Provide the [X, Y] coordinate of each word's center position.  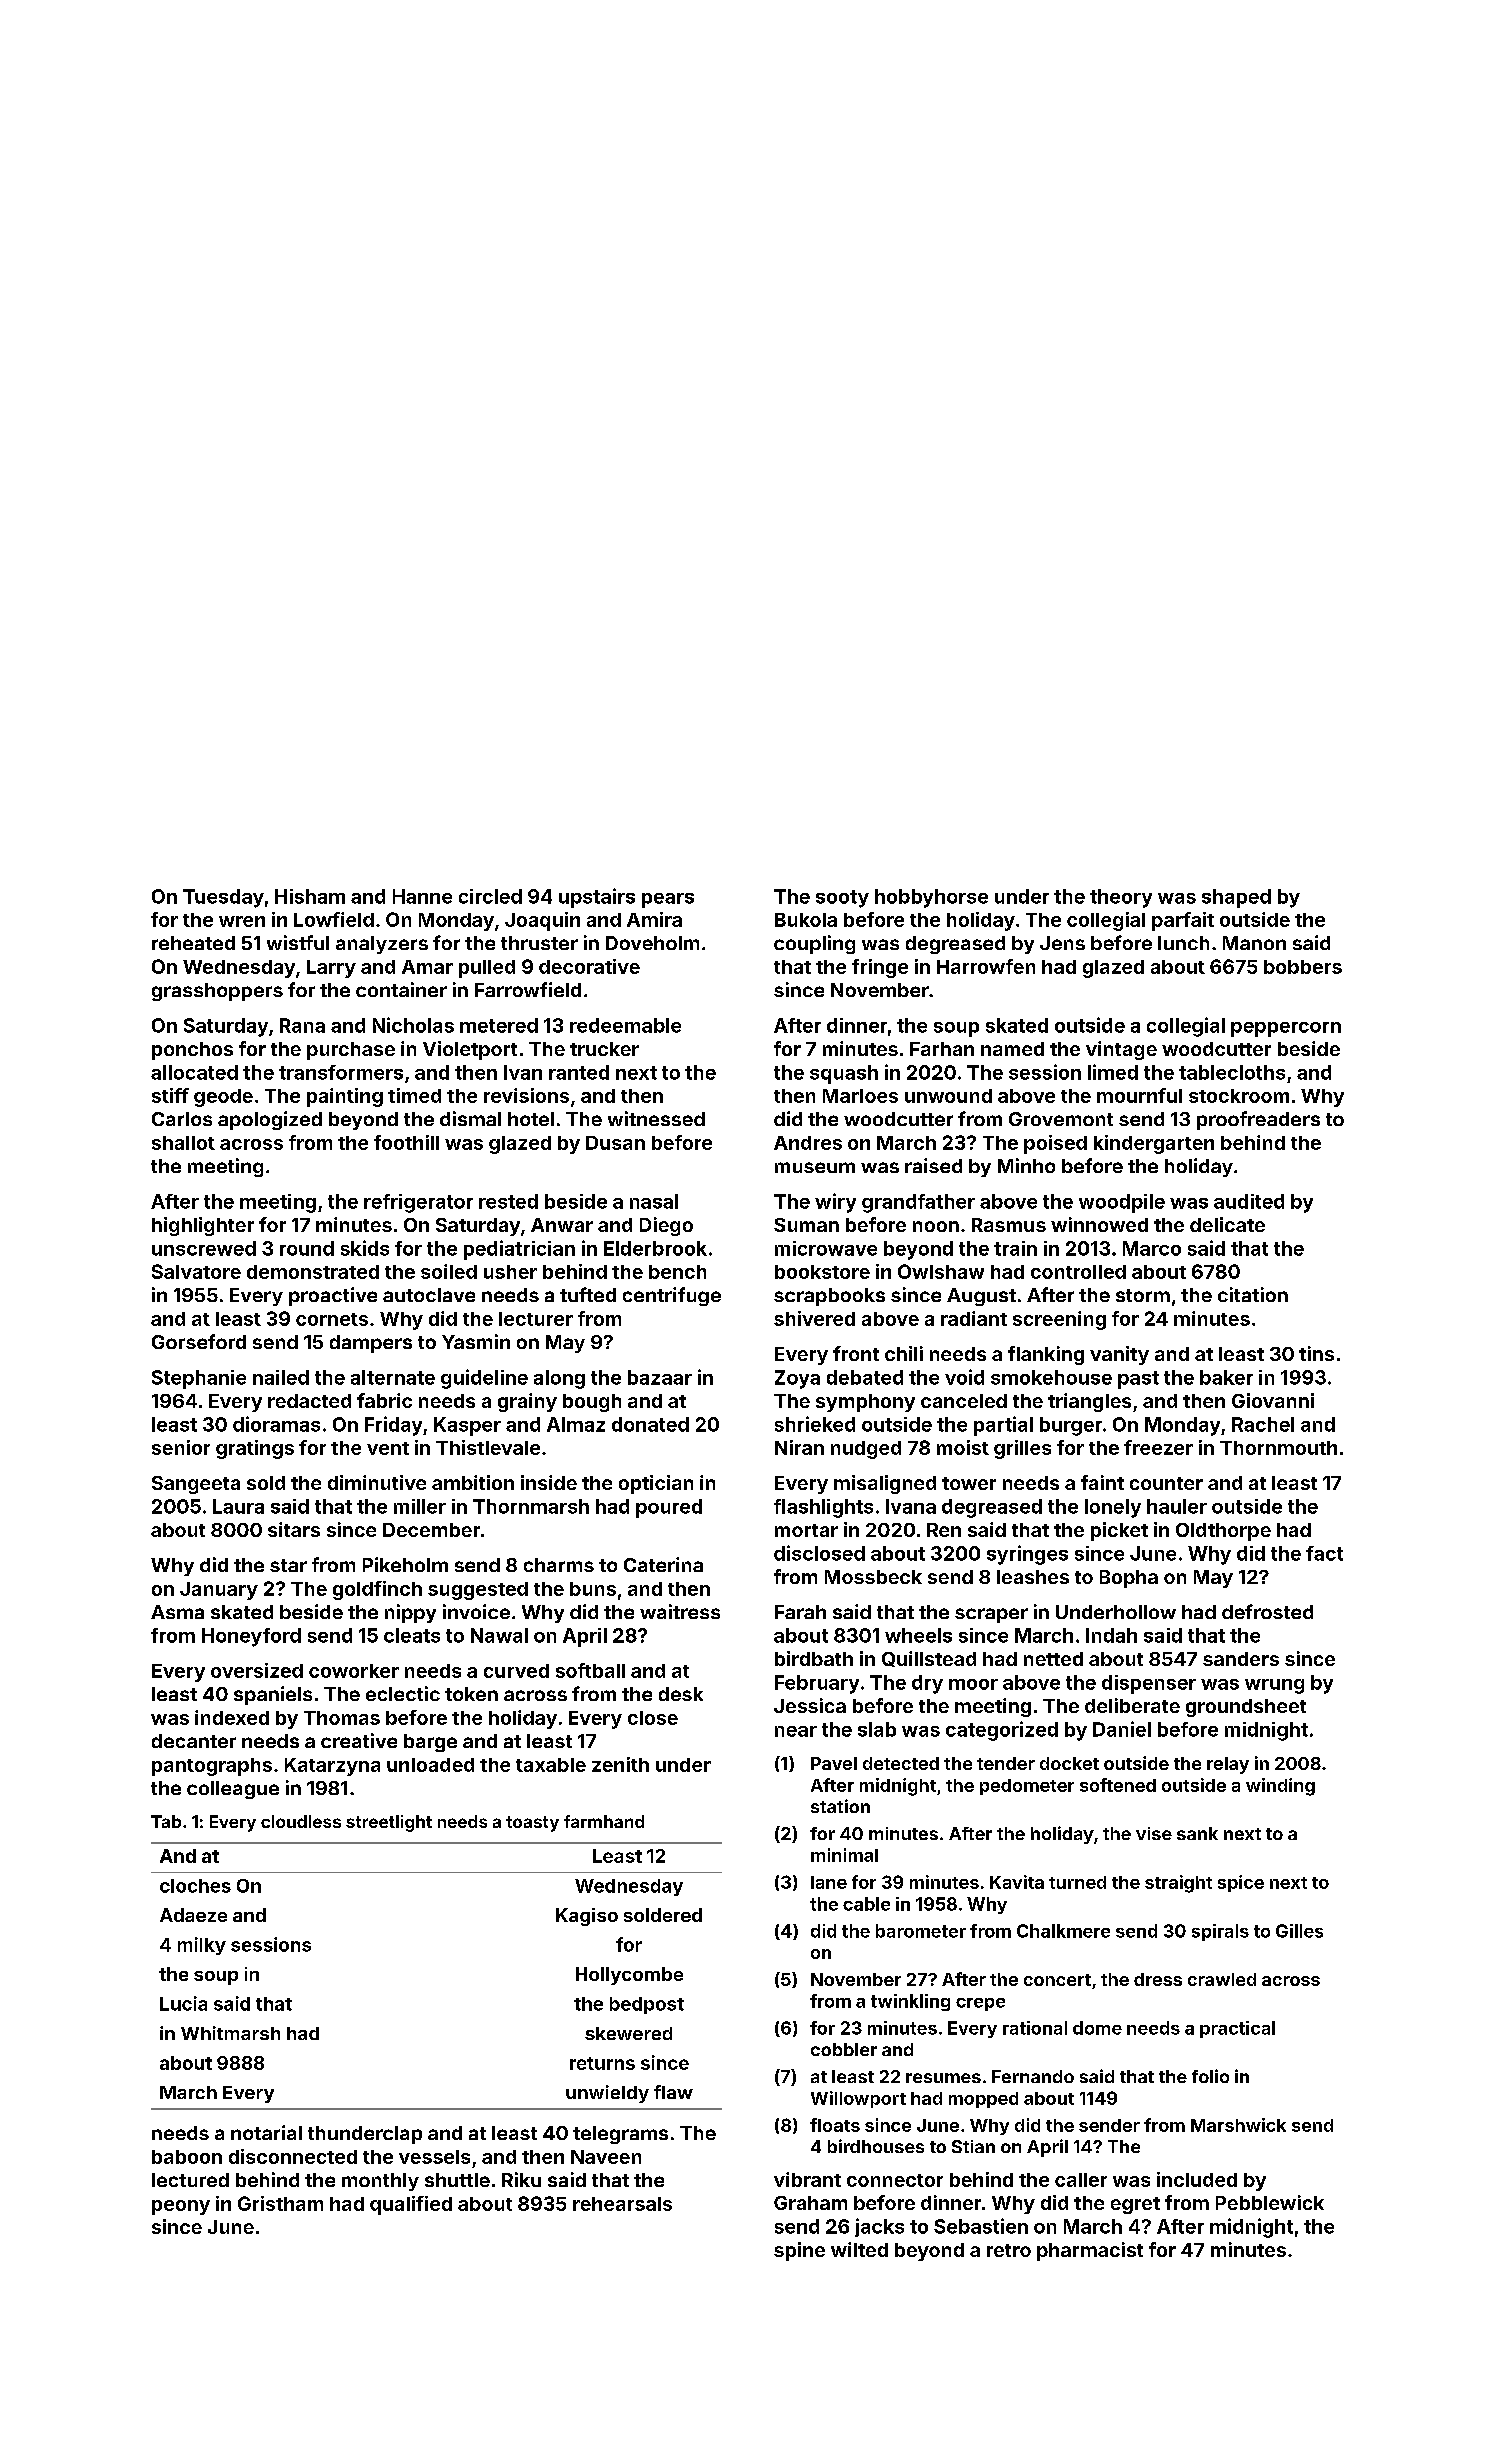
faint [1102, 1482]
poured [669, 1508]
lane [829, 1882]
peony [181, 2207]
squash [844, 1074]
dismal [470, 1118]
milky [202, 1946]
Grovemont [1061, 1119]
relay [1228, 1765]
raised [933, 1165]
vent [388, 1448]
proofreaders [1258, 1120]
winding [1280, 1787]
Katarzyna [332, 1767]
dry [927, 1684]
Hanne [422, 896]
